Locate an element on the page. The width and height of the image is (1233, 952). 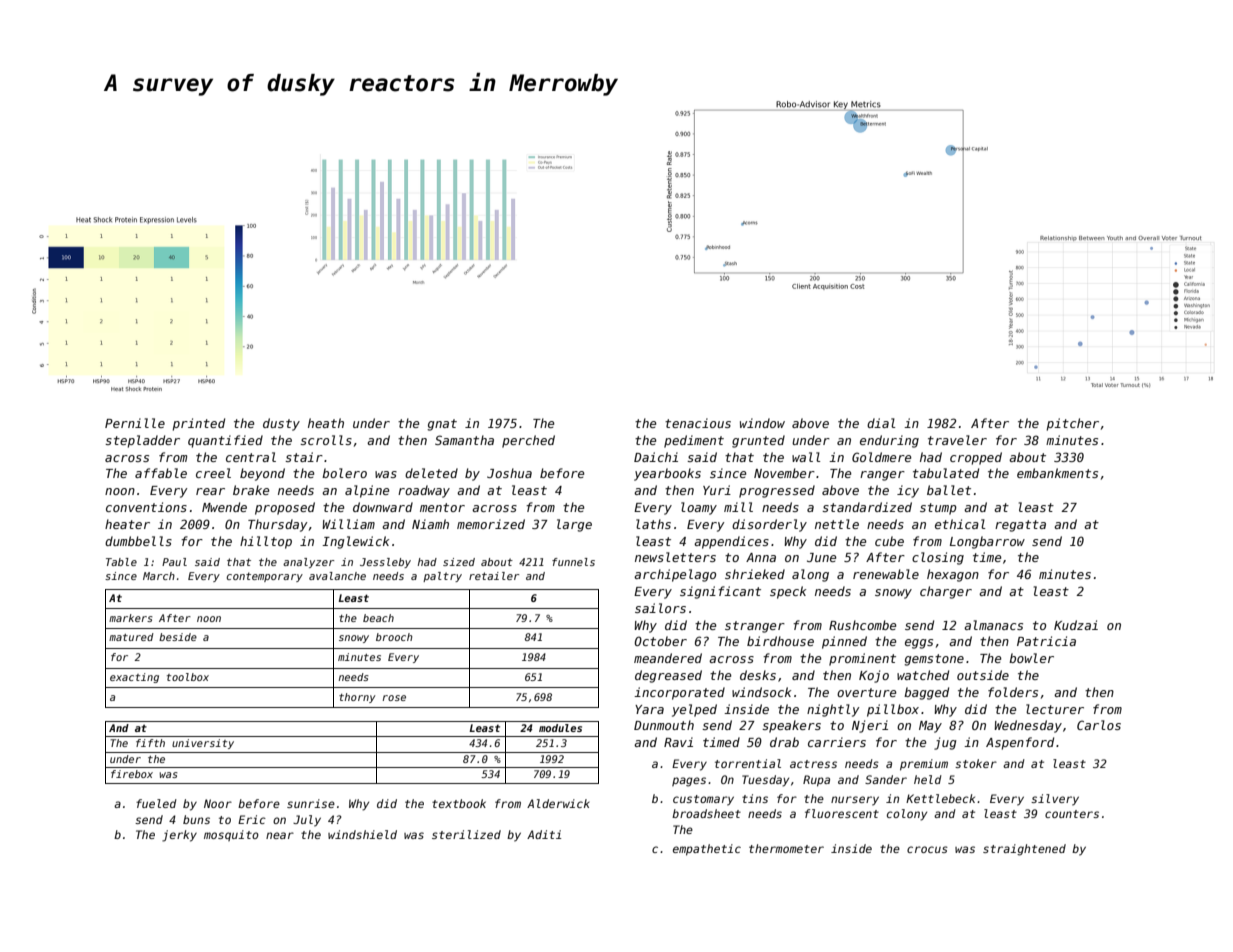
tenacious is located at coordinates (698, 423).
